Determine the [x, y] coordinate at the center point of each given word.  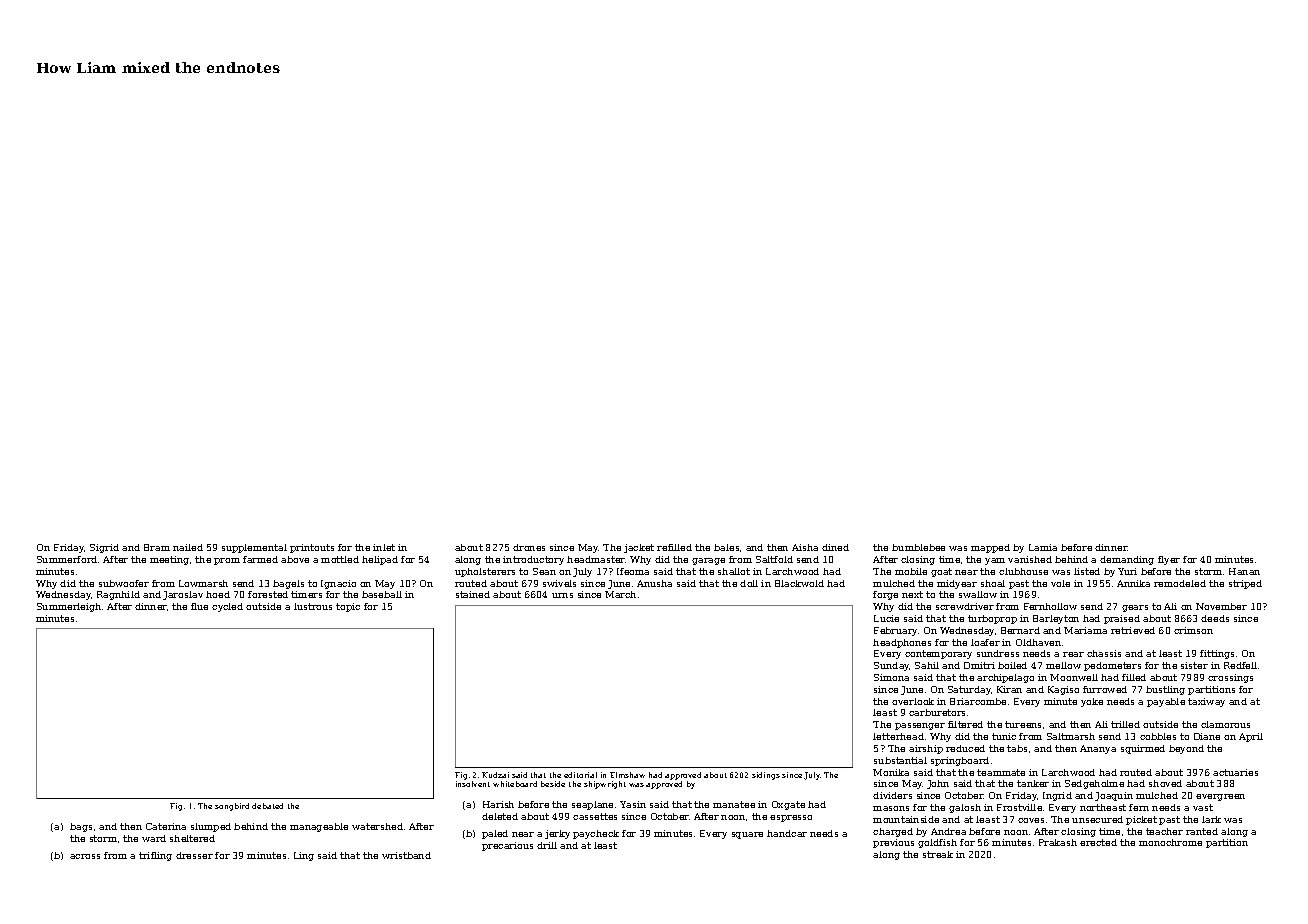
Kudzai [495, 775]
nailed [188, 547]
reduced [965, 748]
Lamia [1043, 547]
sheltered [192, 838]
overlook [913, 701]
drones [529, 547]
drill [547, 845]
